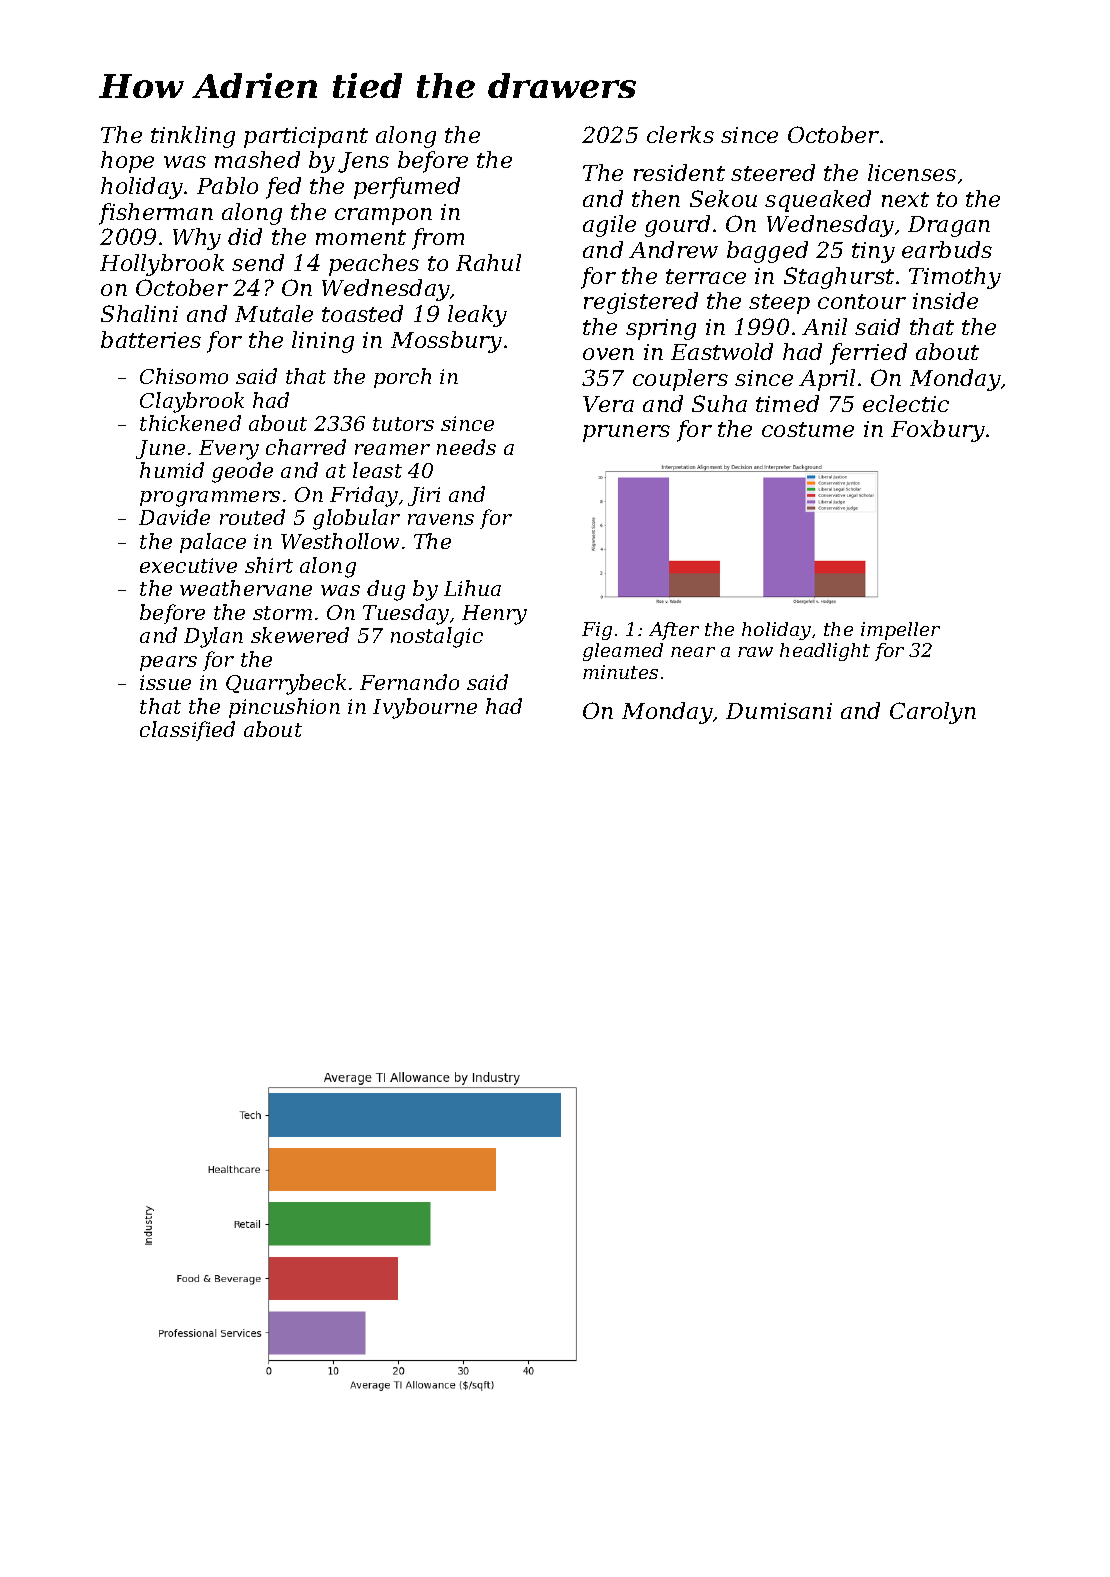  What do you see at coordinates (900, 631) in the screenshot?
I see `impeller` at bounding box center [900, 631].
